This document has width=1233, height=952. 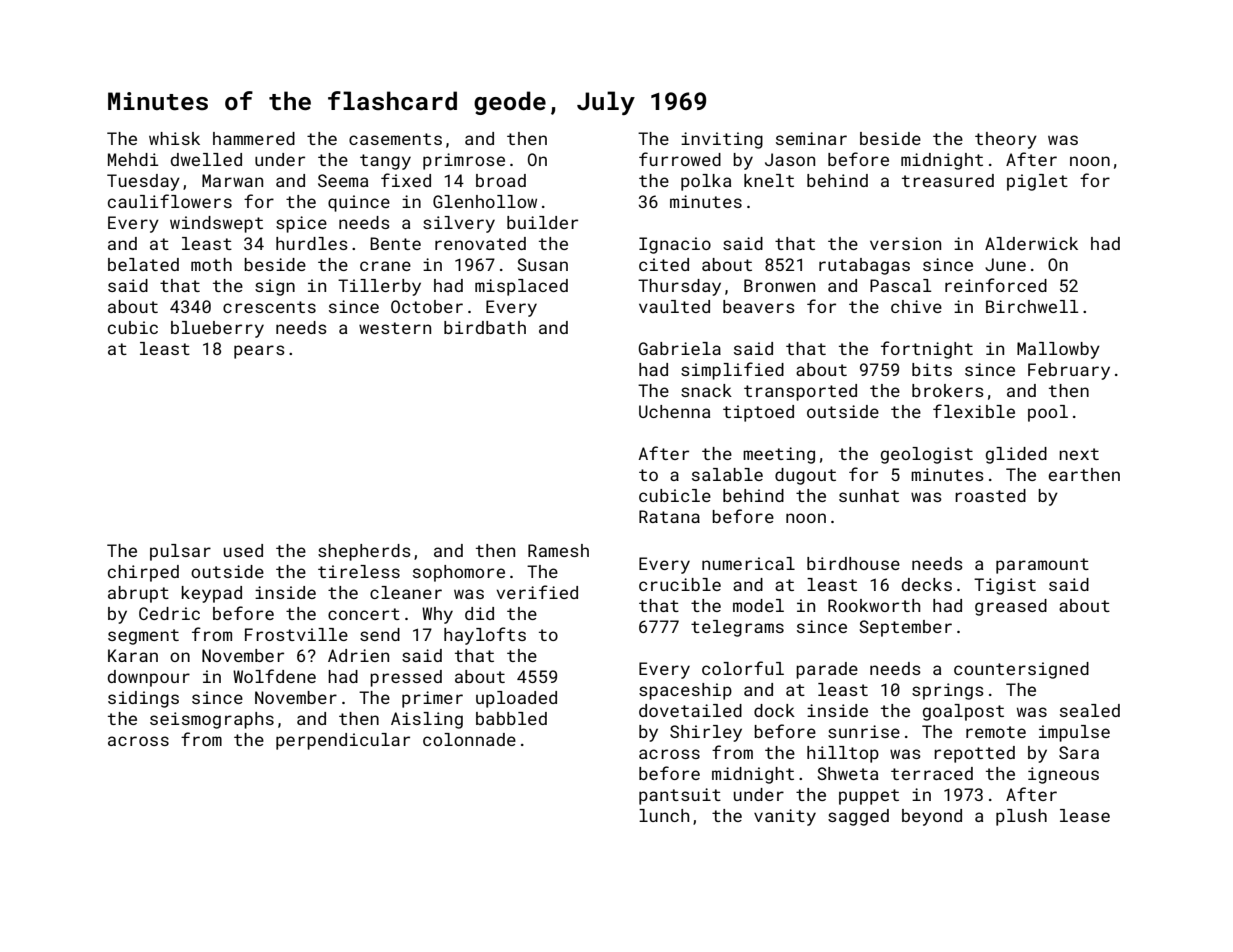 I want to click on perpendicular, so click(x=343, y=741).
